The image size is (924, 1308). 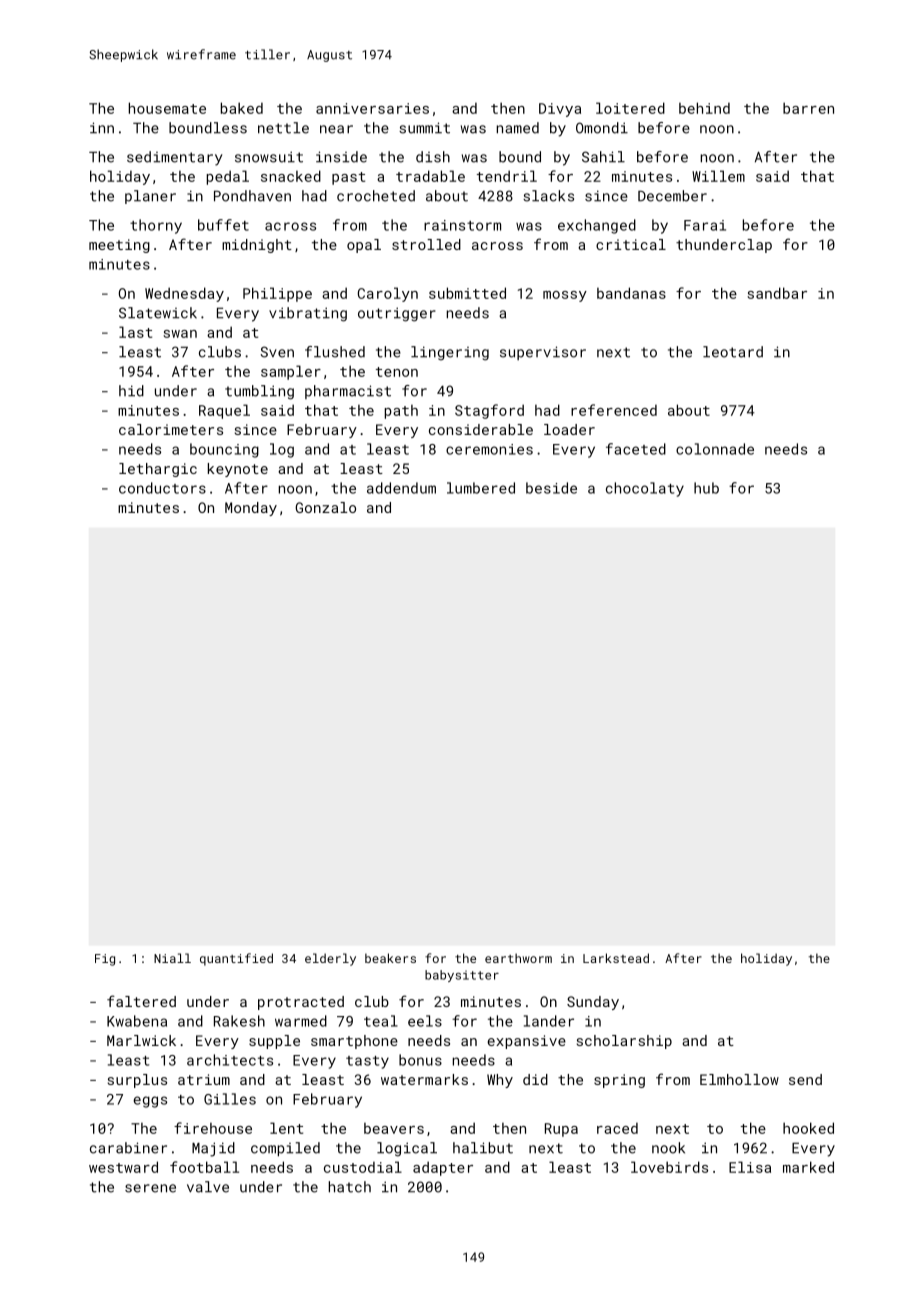 What do you see at coordinates (251, 509) in the document?
I see `Monday` at bounding box center [251, 509].
